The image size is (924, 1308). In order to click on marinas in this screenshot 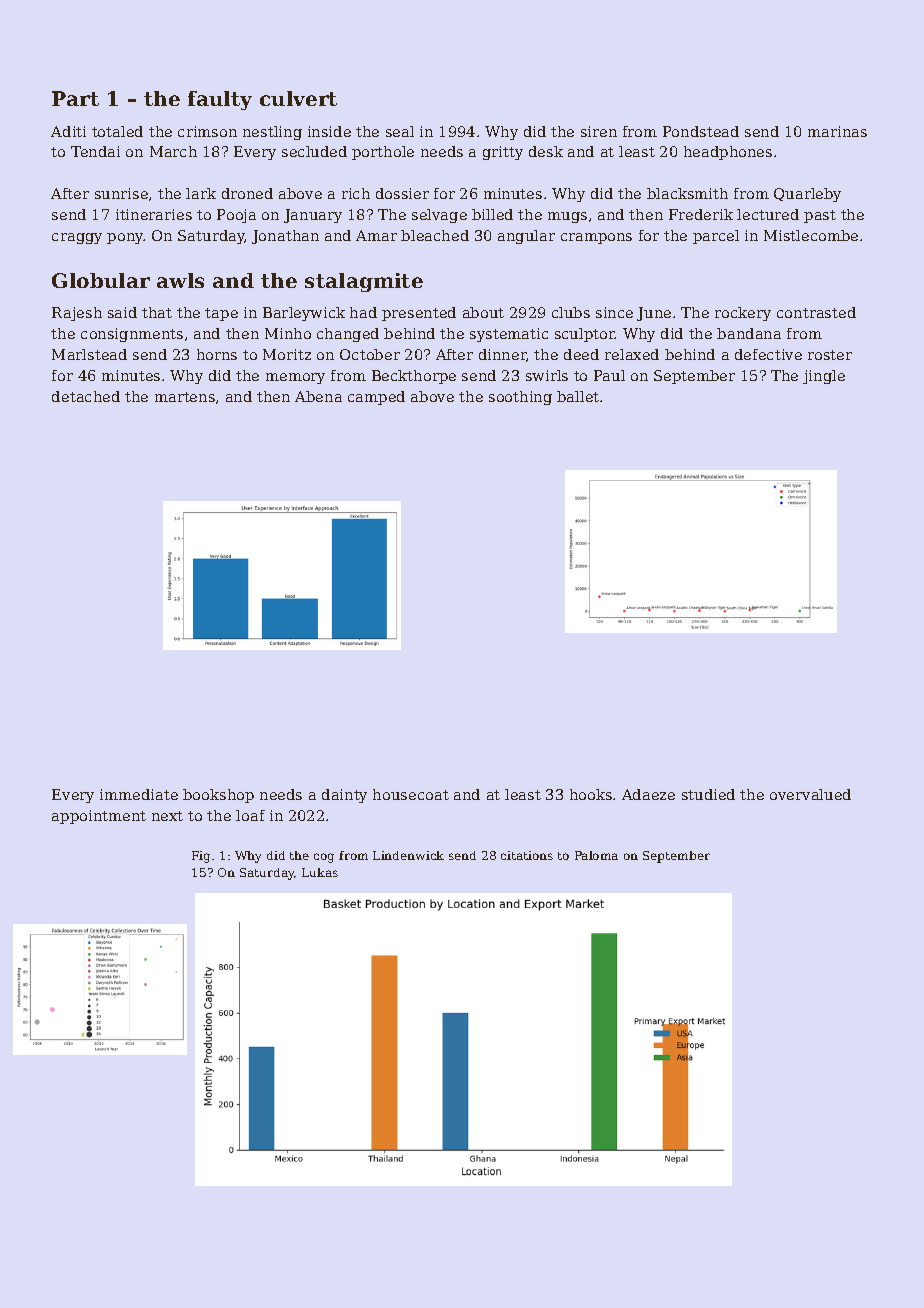, I will do `click(837, 131)`.
